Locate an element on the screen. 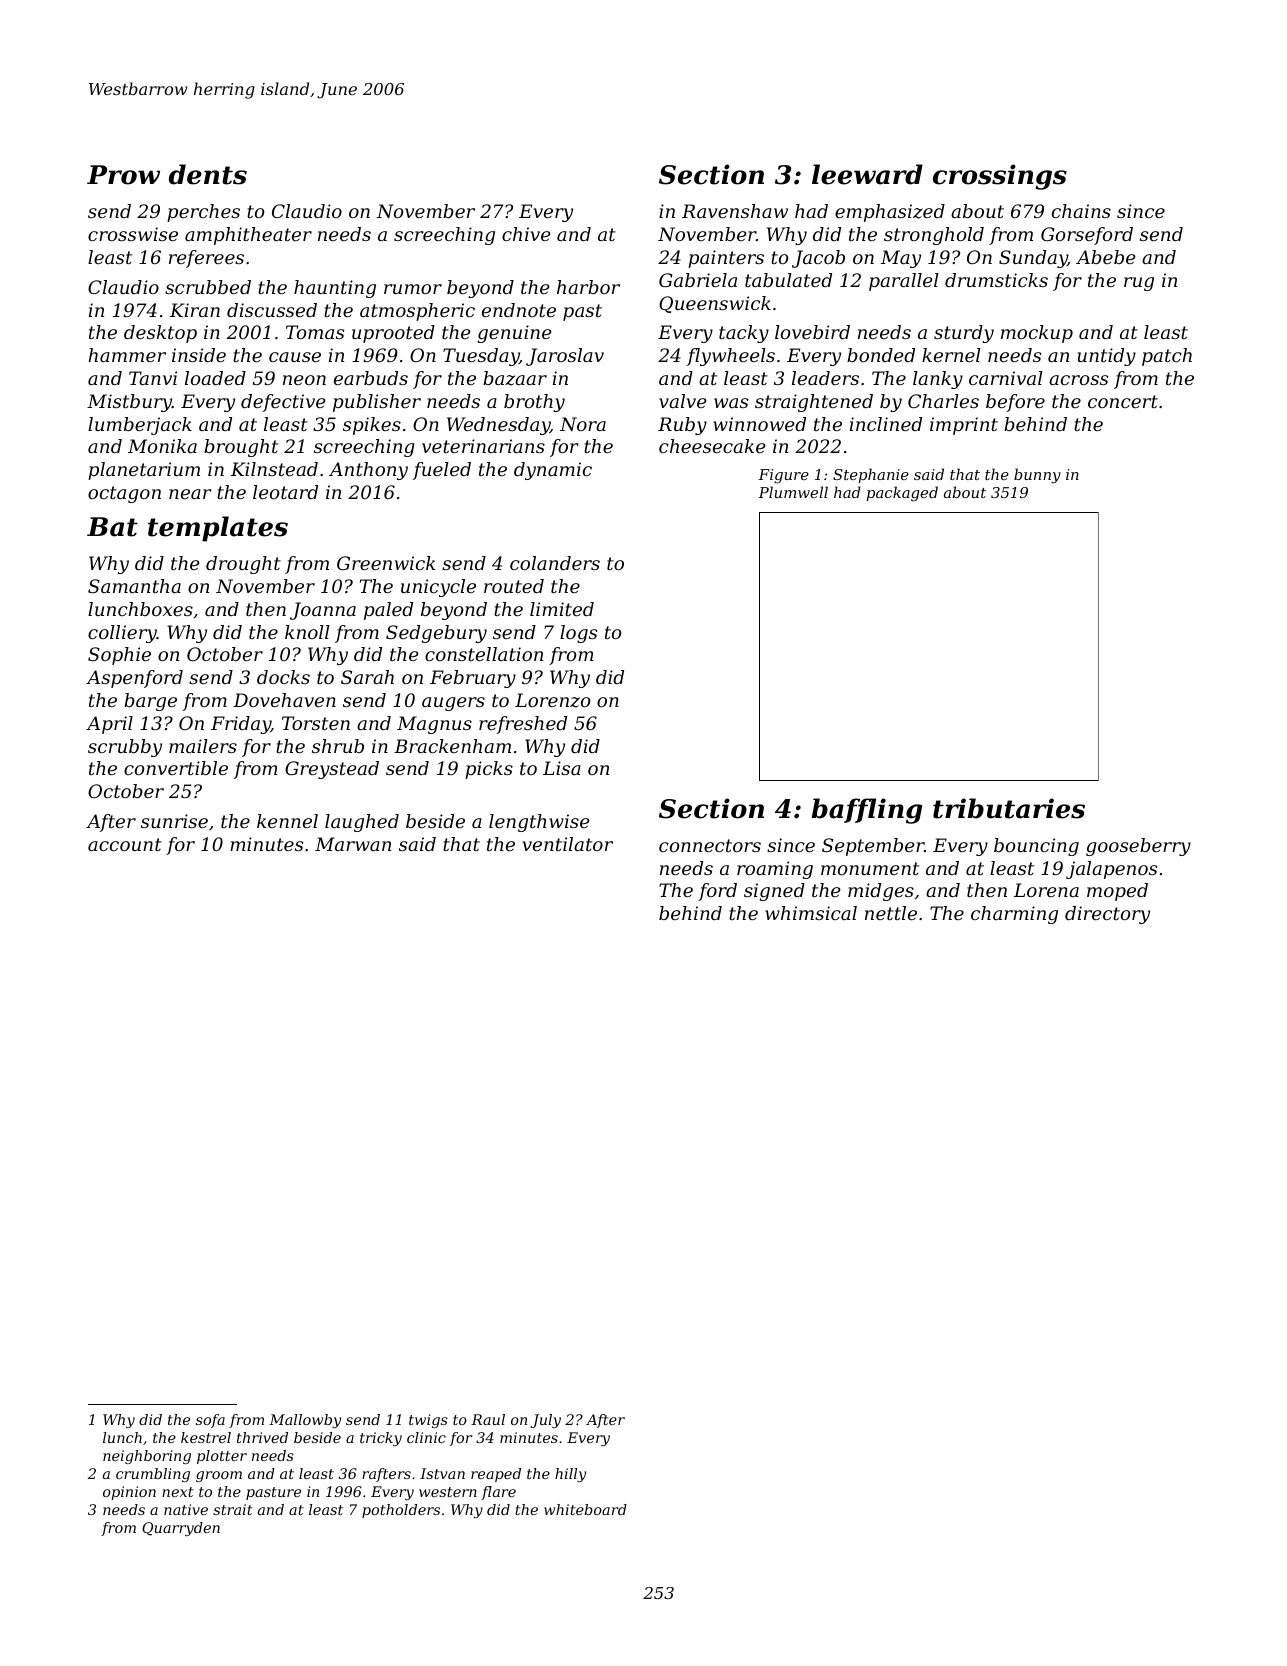  bouncing is located at coordinates (1036, 847).
